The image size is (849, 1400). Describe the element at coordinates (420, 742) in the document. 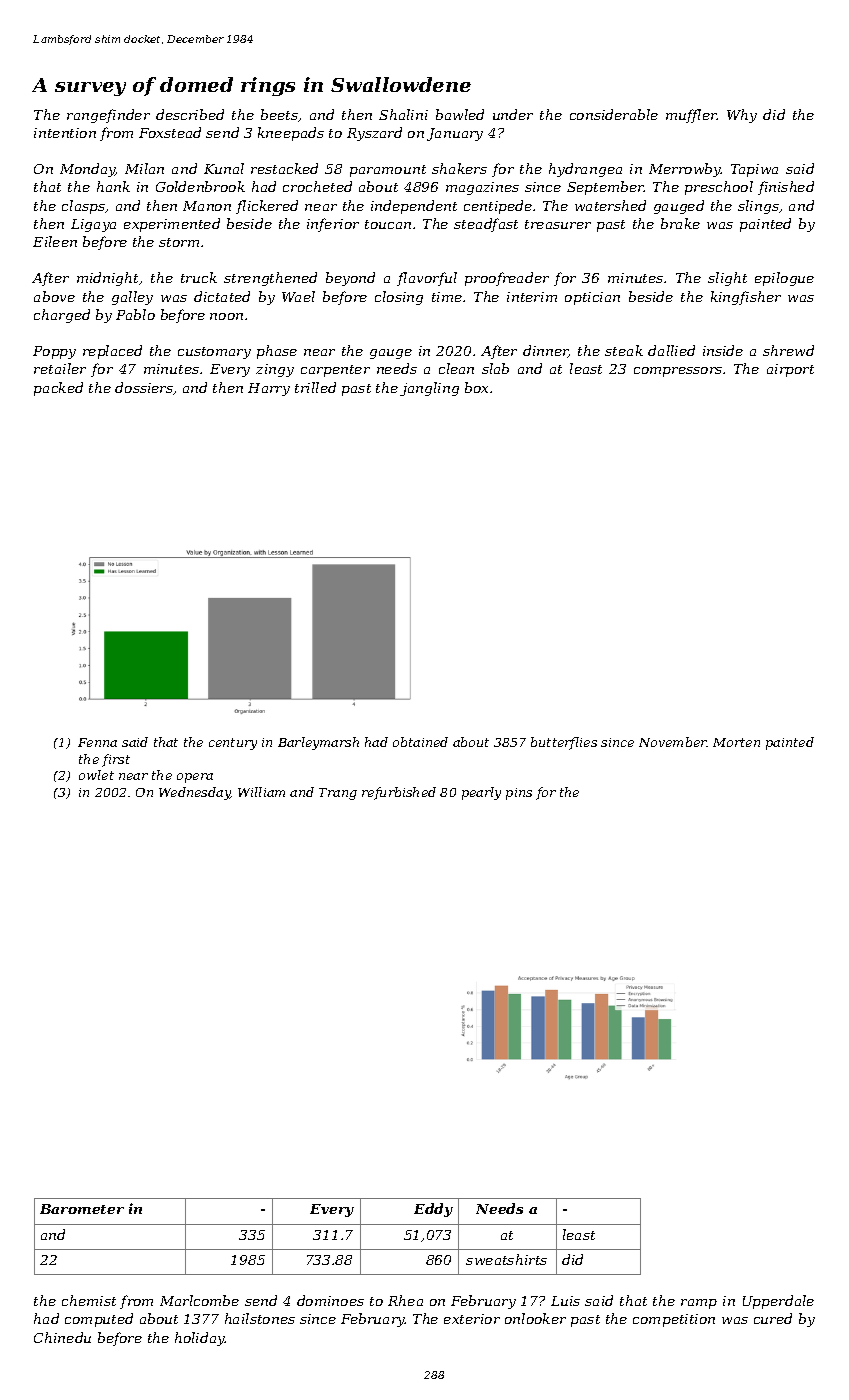

I see `obtained` at that location.
